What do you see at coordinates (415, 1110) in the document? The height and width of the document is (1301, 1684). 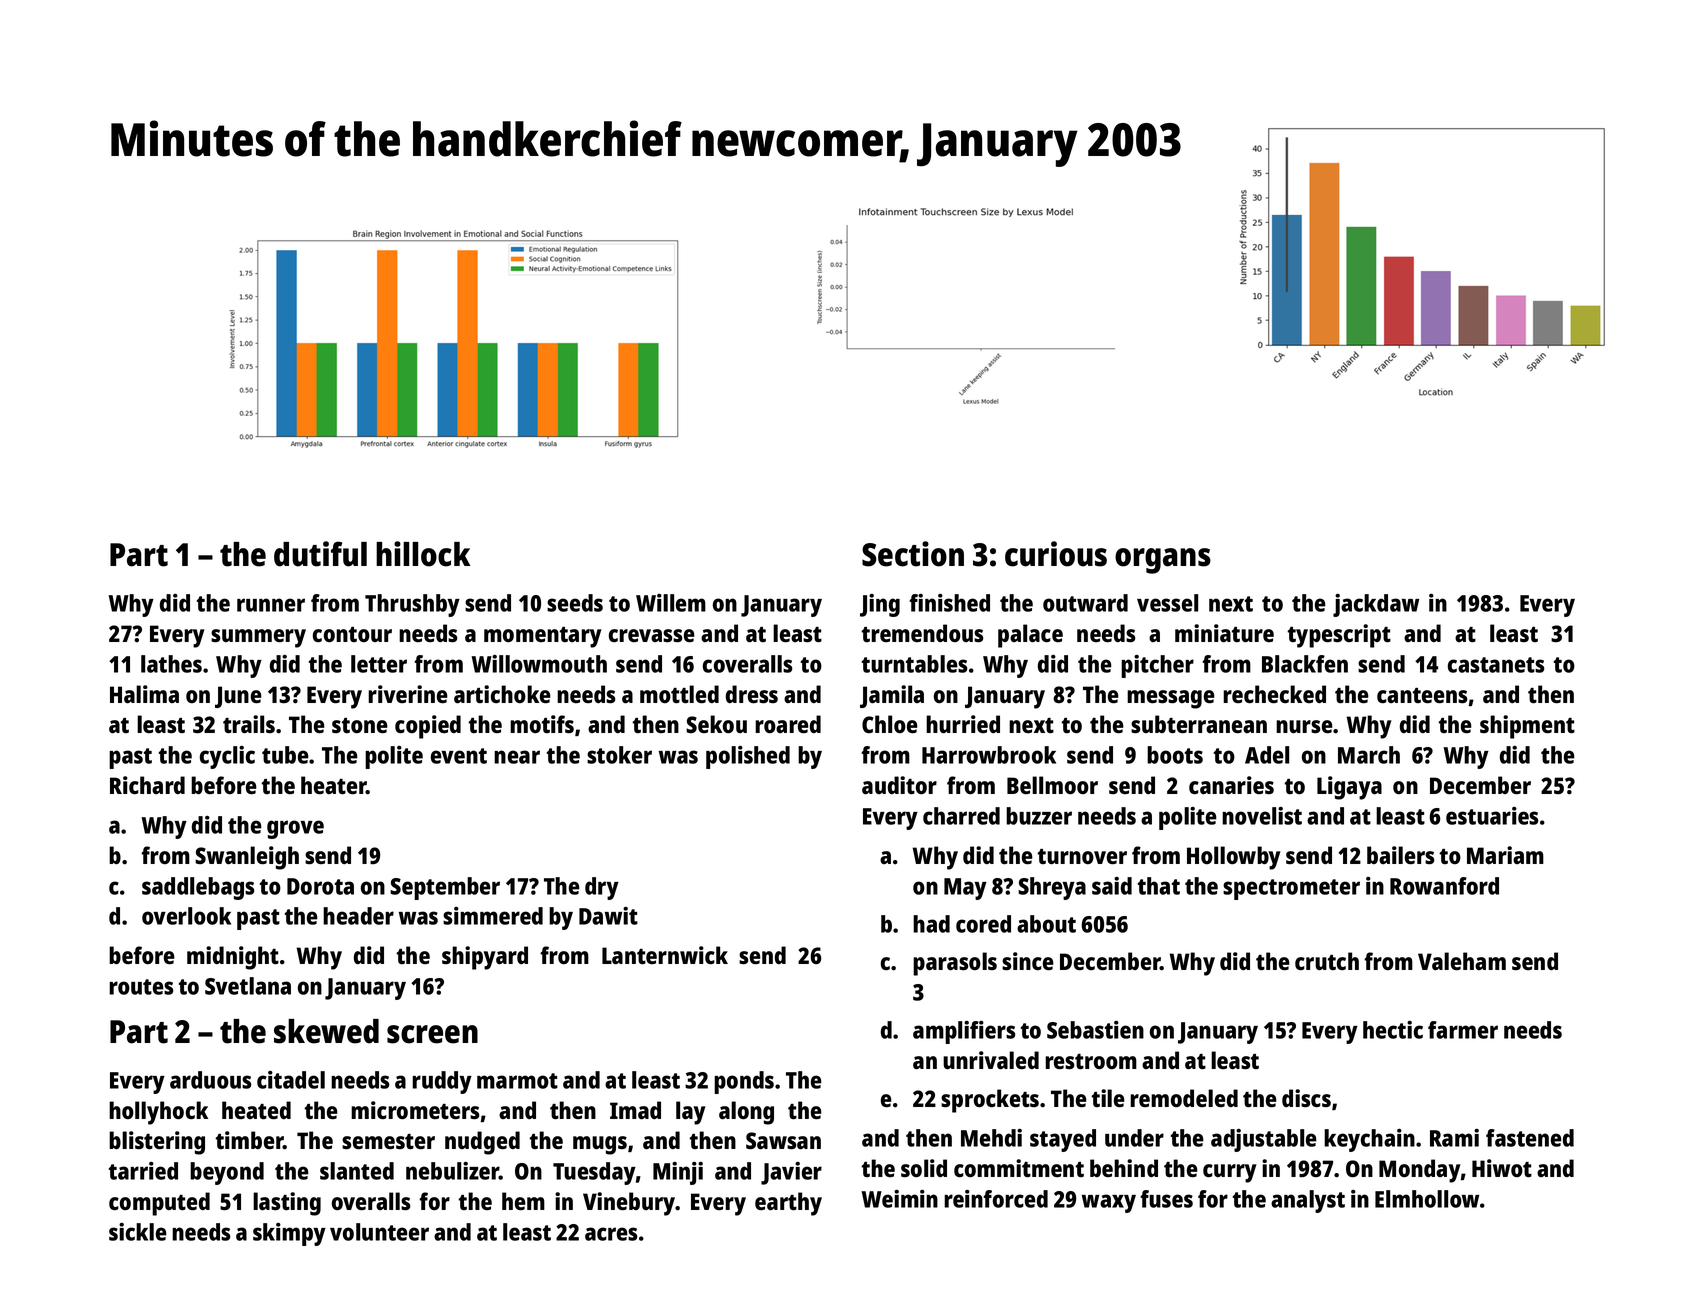 I see `micrometers` at bounding box center [415, 1110].
